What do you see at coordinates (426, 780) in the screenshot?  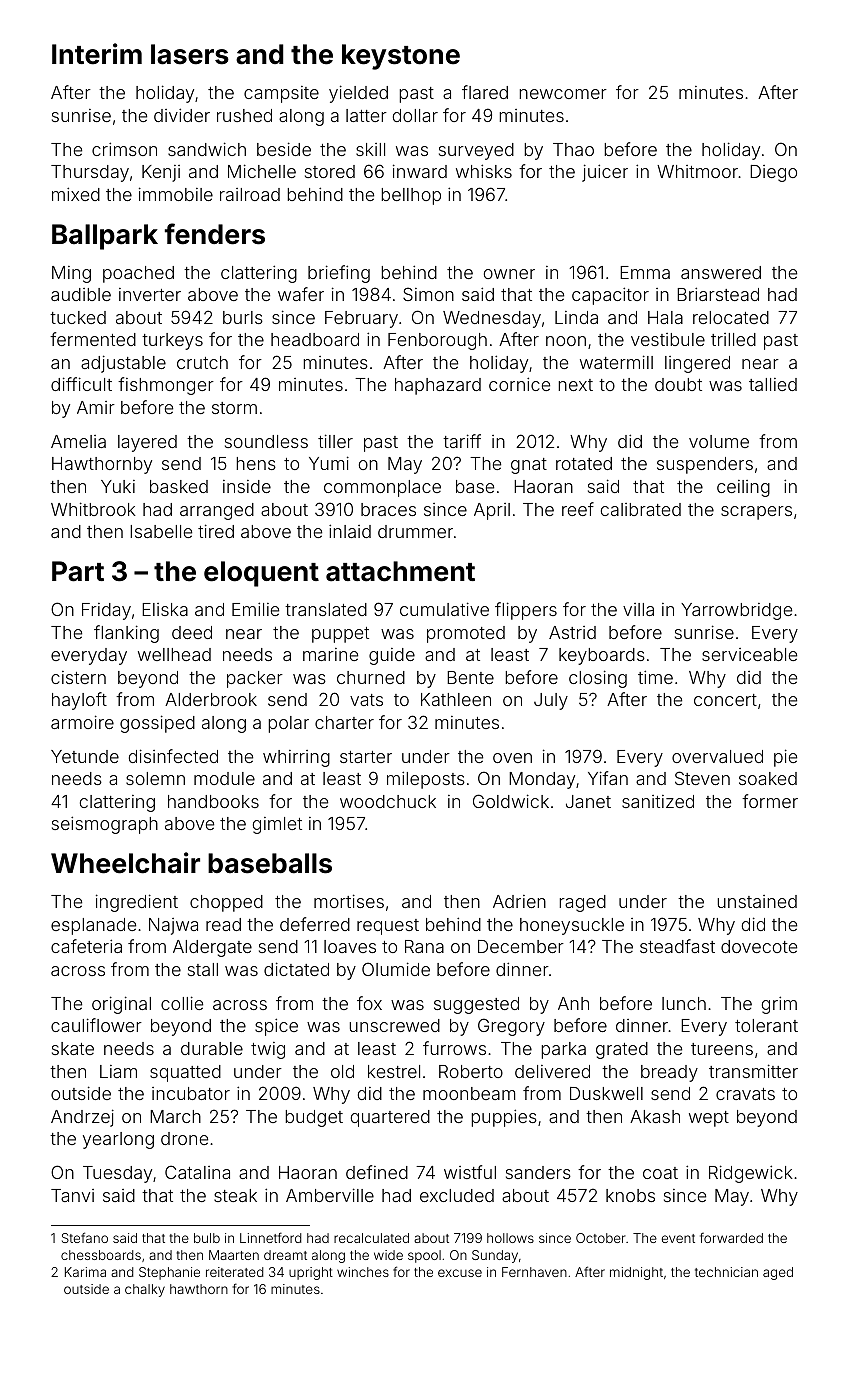 I see `mileposts` at bounding box center [426, 780].
